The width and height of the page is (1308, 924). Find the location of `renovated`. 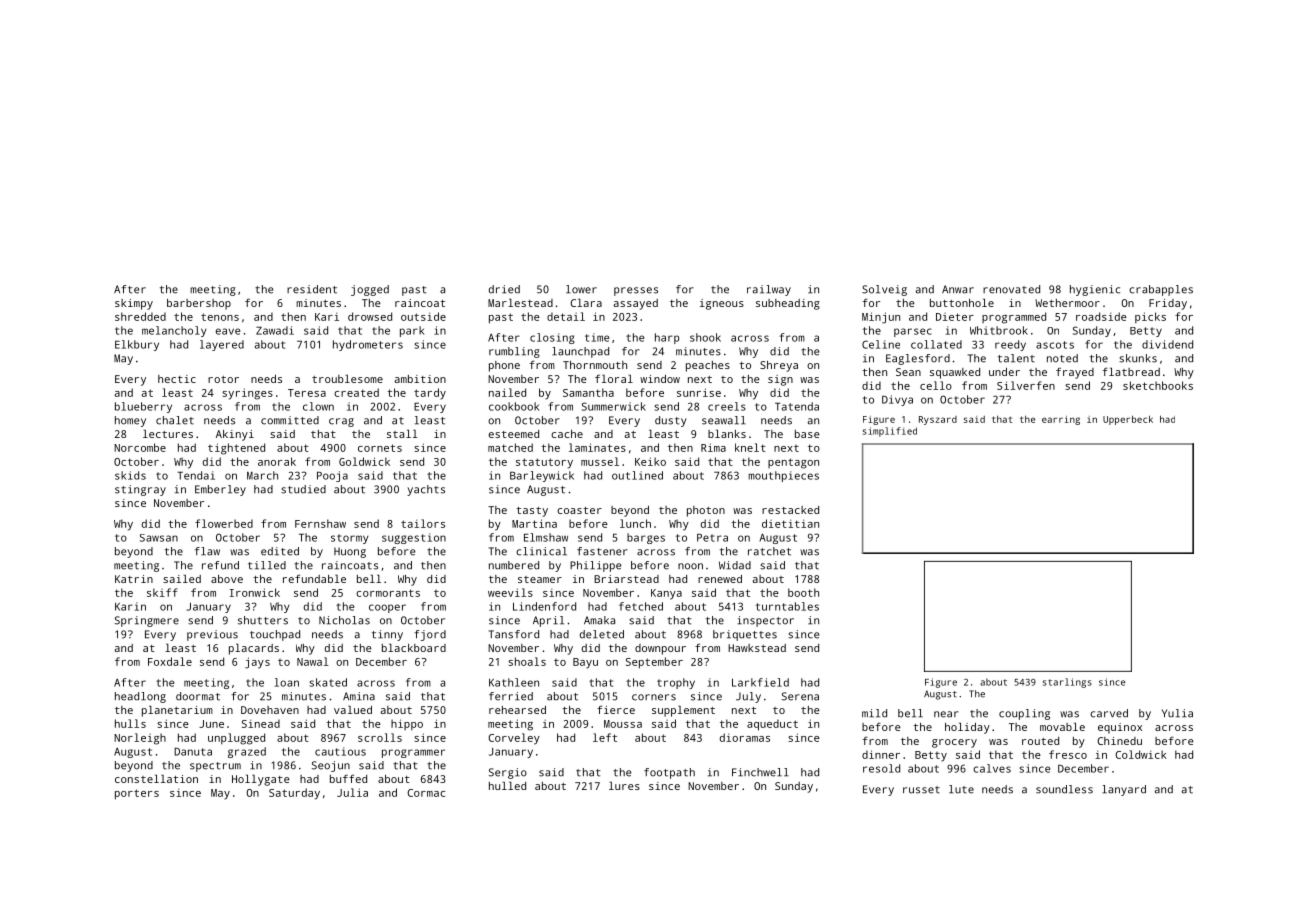

renovated is located at coordinates (1011, 289).
